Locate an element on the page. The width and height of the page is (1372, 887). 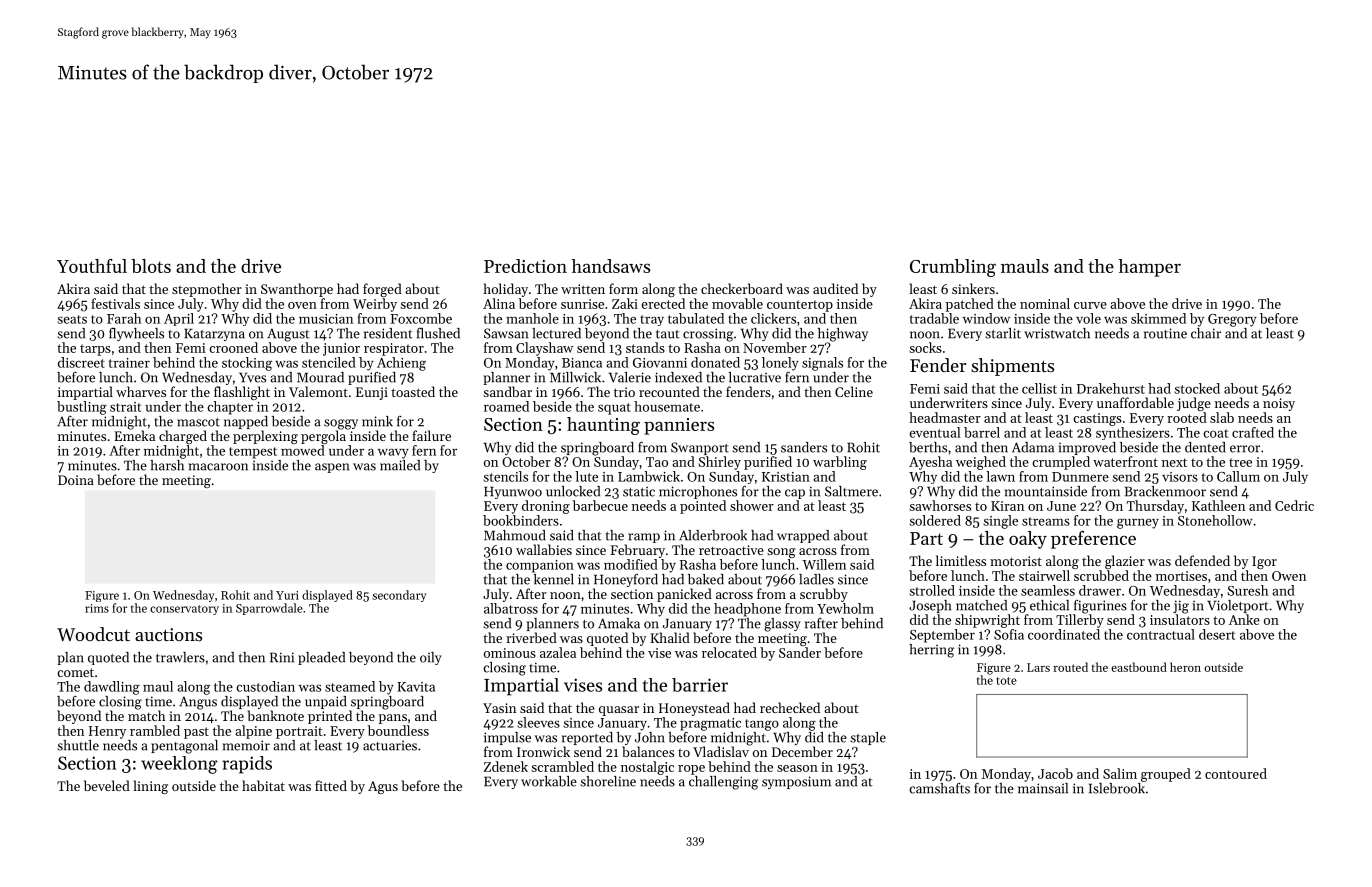
discreet is located at coordinates (81, 362).
